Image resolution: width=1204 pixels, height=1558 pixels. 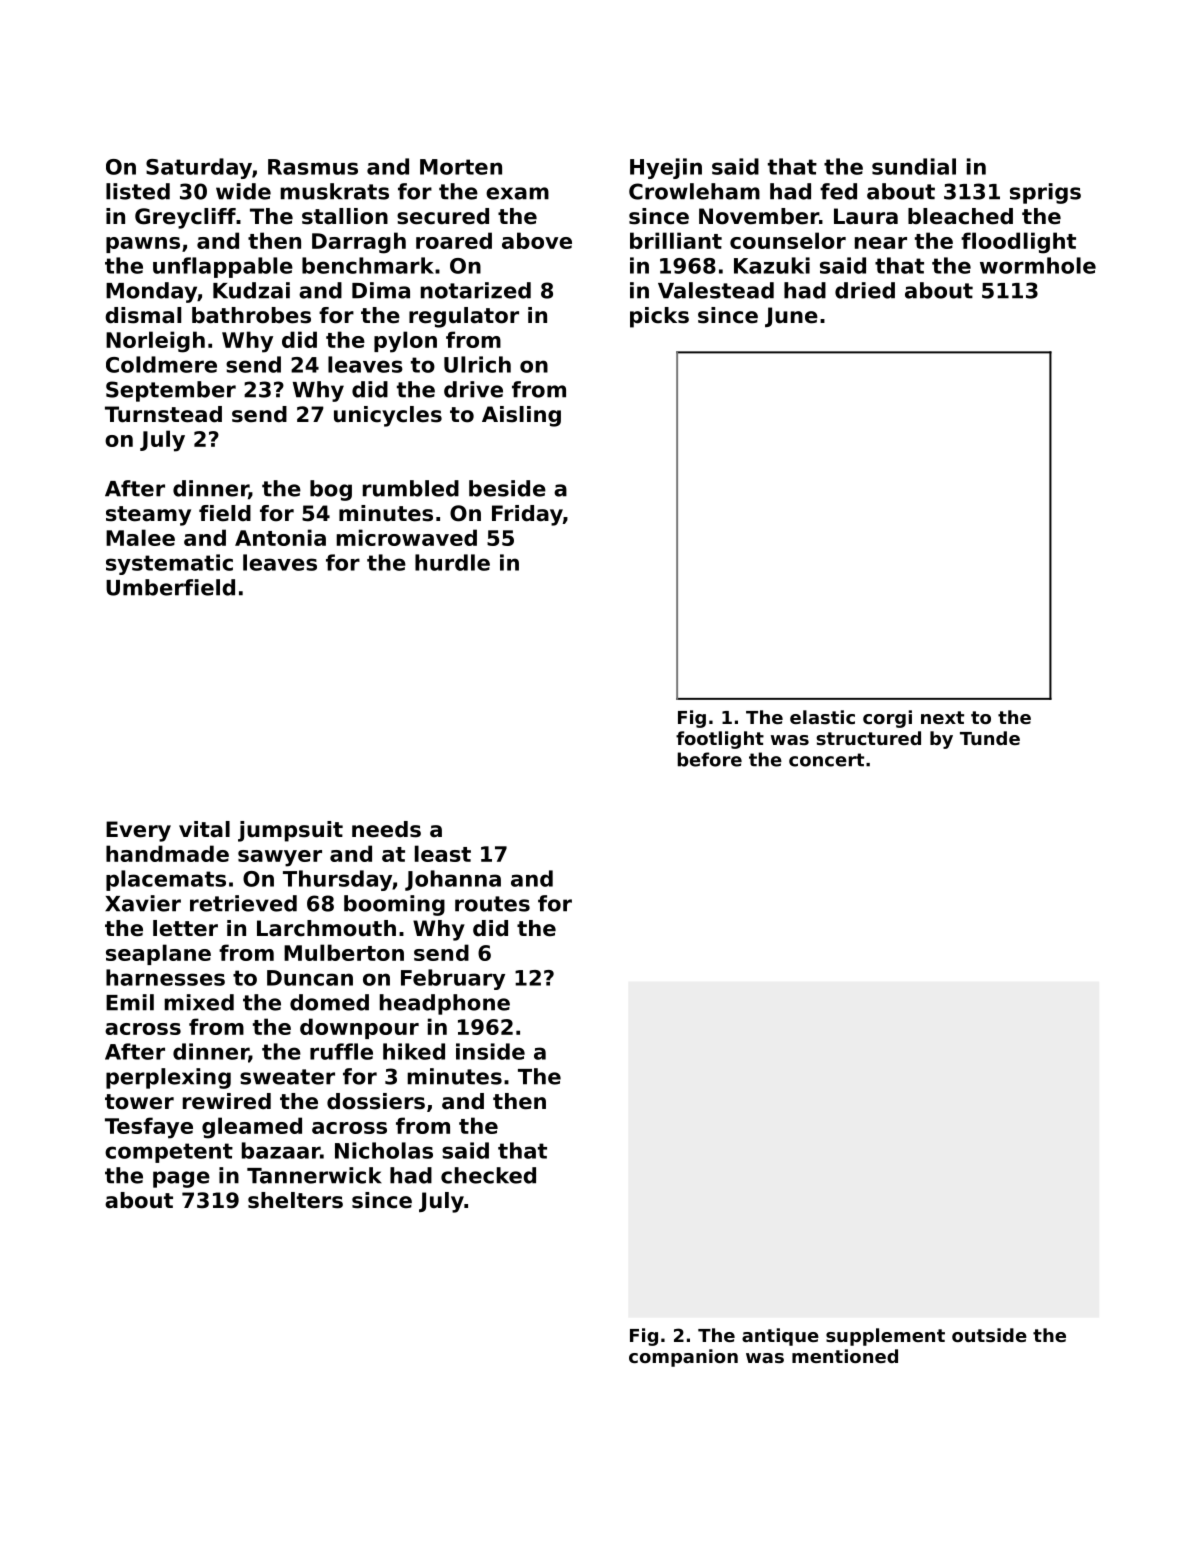 What do you see at coordinates (990, 738) in the page?
I see `Tunde` at bounding box center [990, 738].
